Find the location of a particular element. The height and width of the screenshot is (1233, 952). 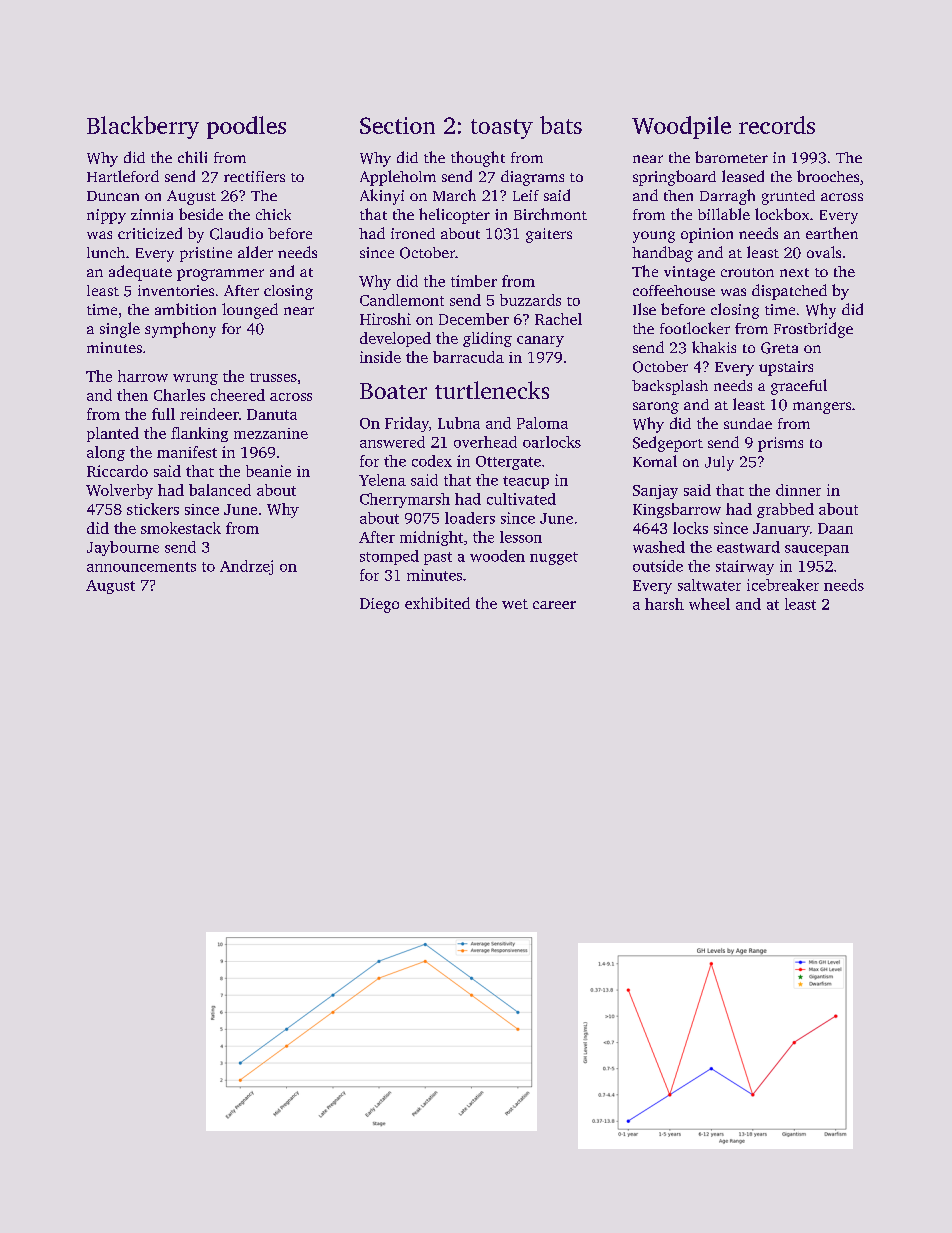

announcements is located at coordinates (141, 567).
